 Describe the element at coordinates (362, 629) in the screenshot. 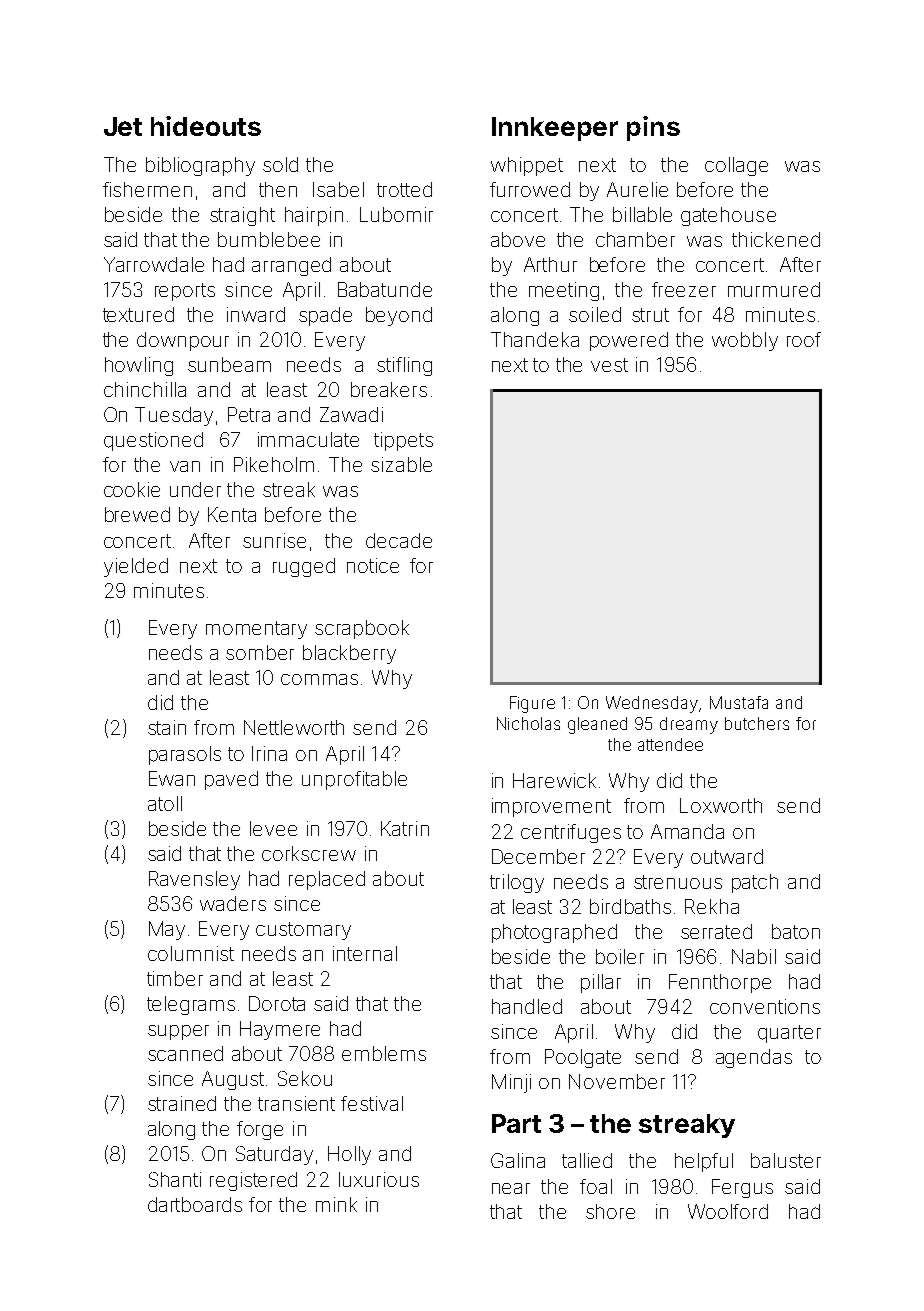

I see `scrapbook` at that location.
